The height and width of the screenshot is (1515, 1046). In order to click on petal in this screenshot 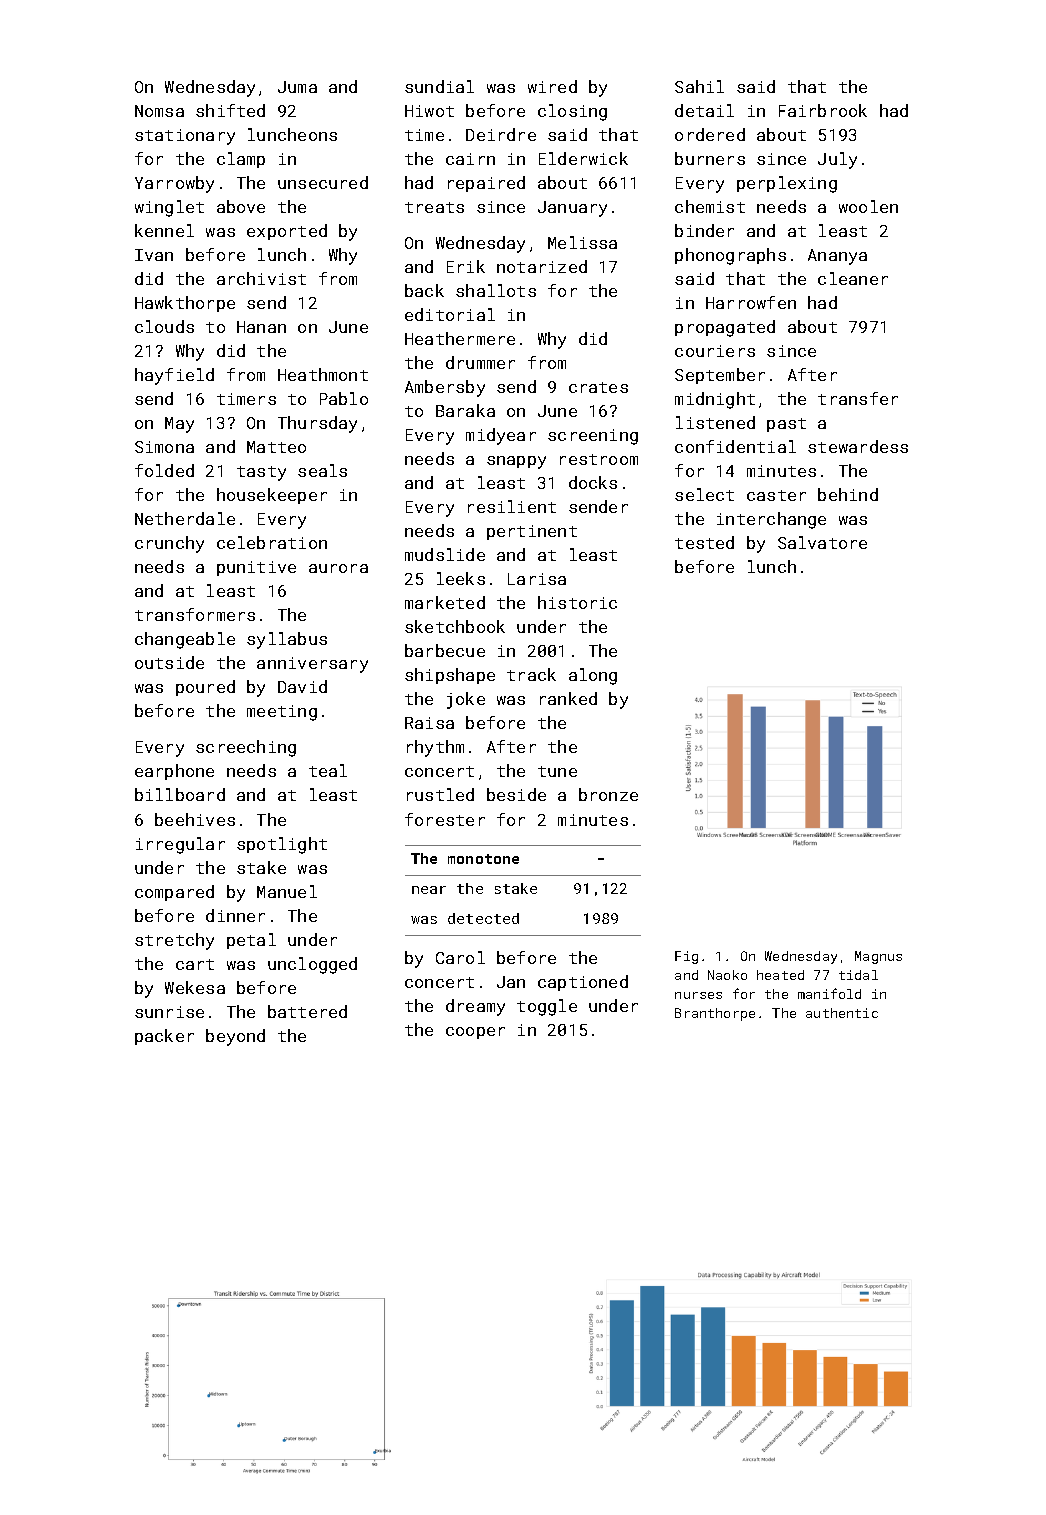, I will do `click(251, 941)`.
